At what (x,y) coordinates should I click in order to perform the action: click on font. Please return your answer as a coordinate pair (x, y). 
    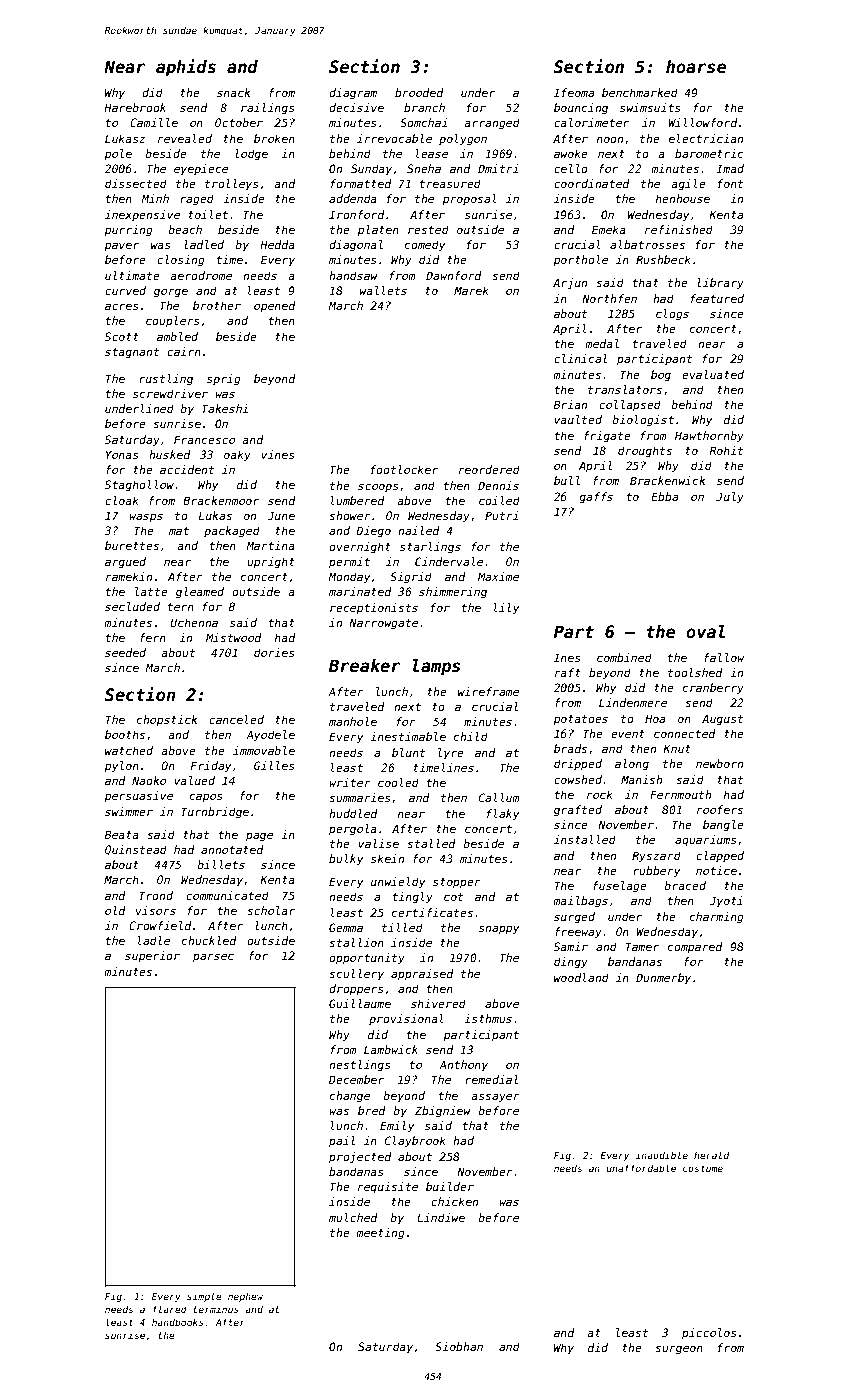
    Looking at the image, I should click on (730, 183).
